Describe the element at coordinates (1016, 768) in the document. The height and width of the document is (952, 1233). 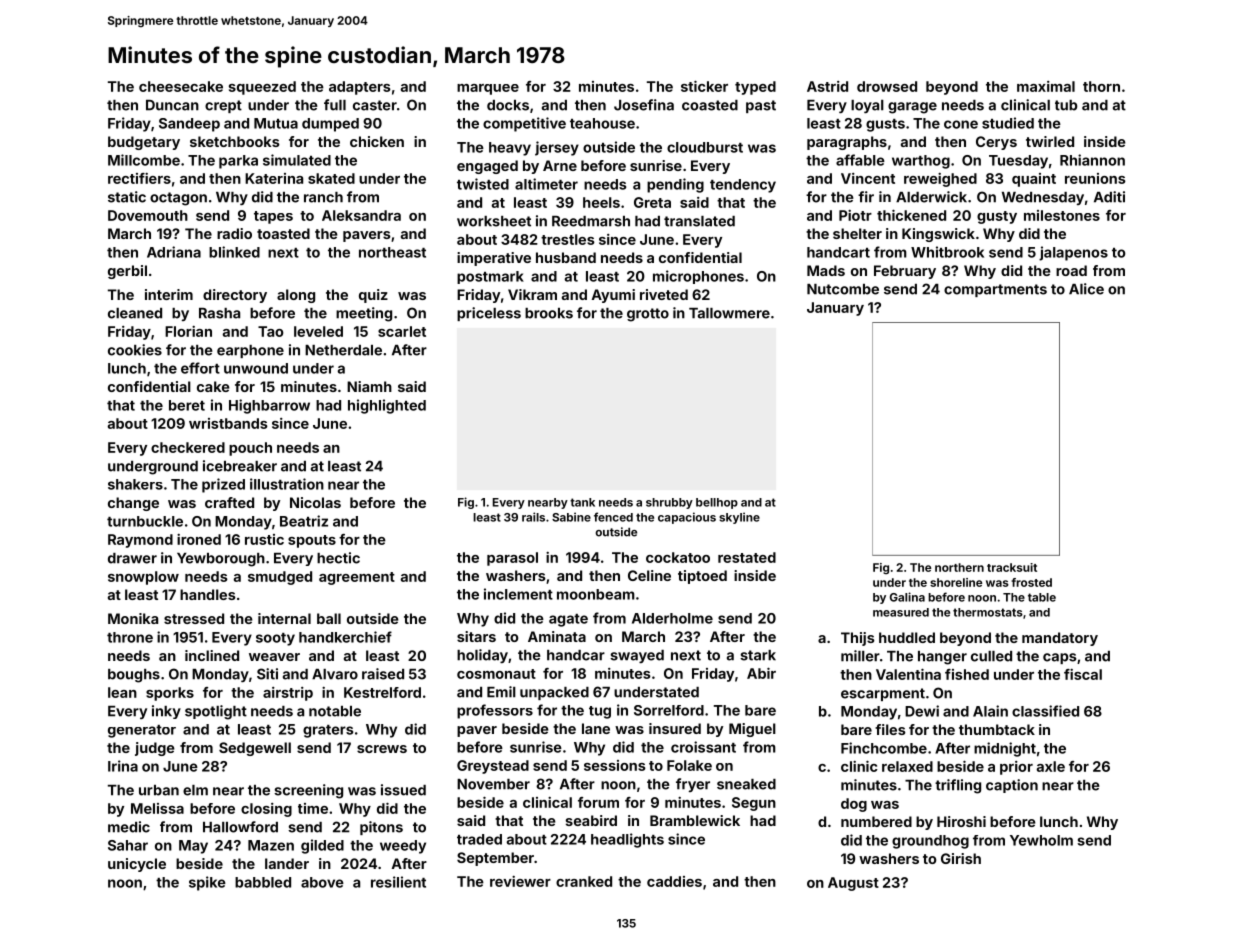
I see `prior` at that location.
